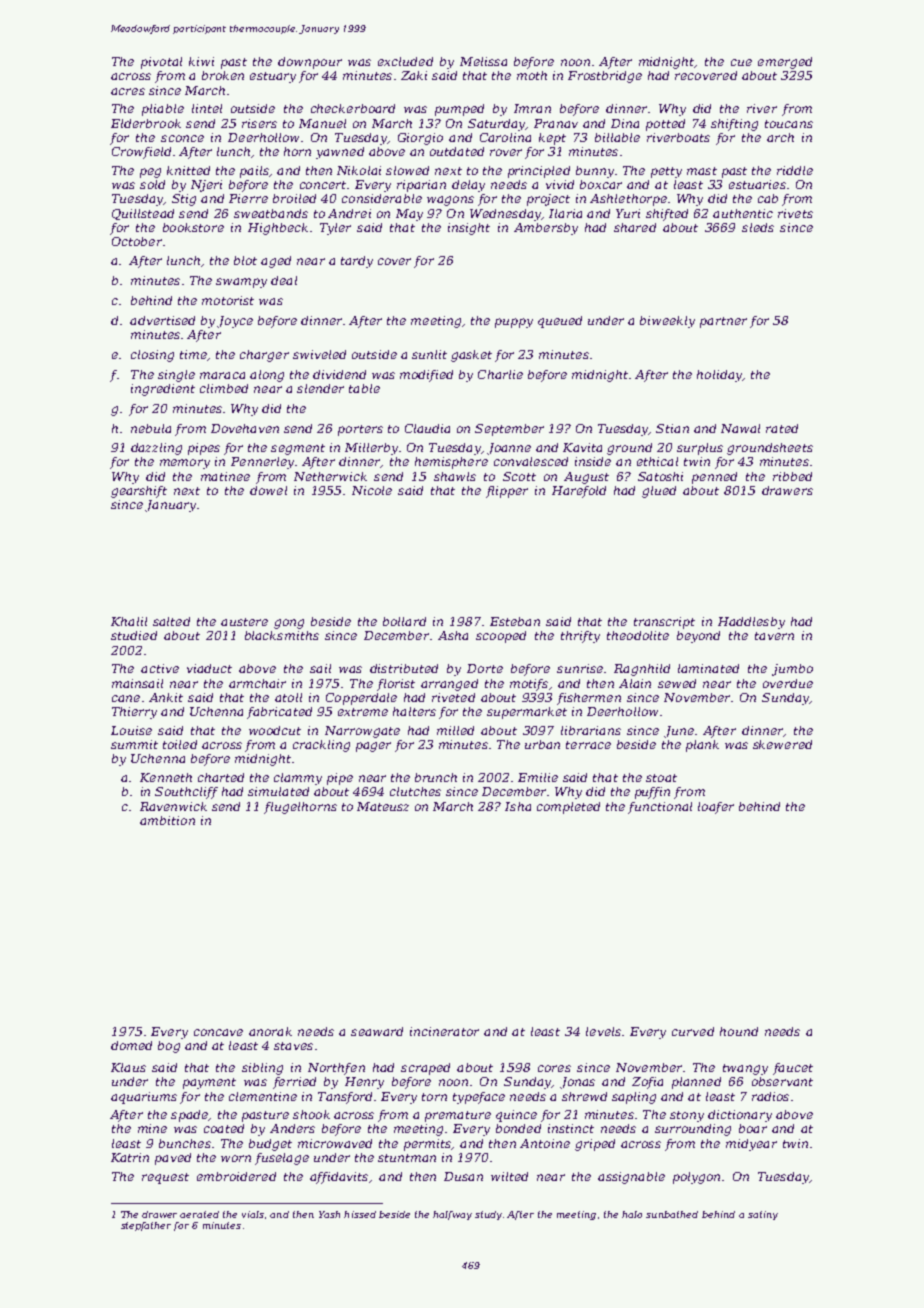  Describe the element at coordinates (207, 108) in the screenshot. I see `lintel` at that location.
